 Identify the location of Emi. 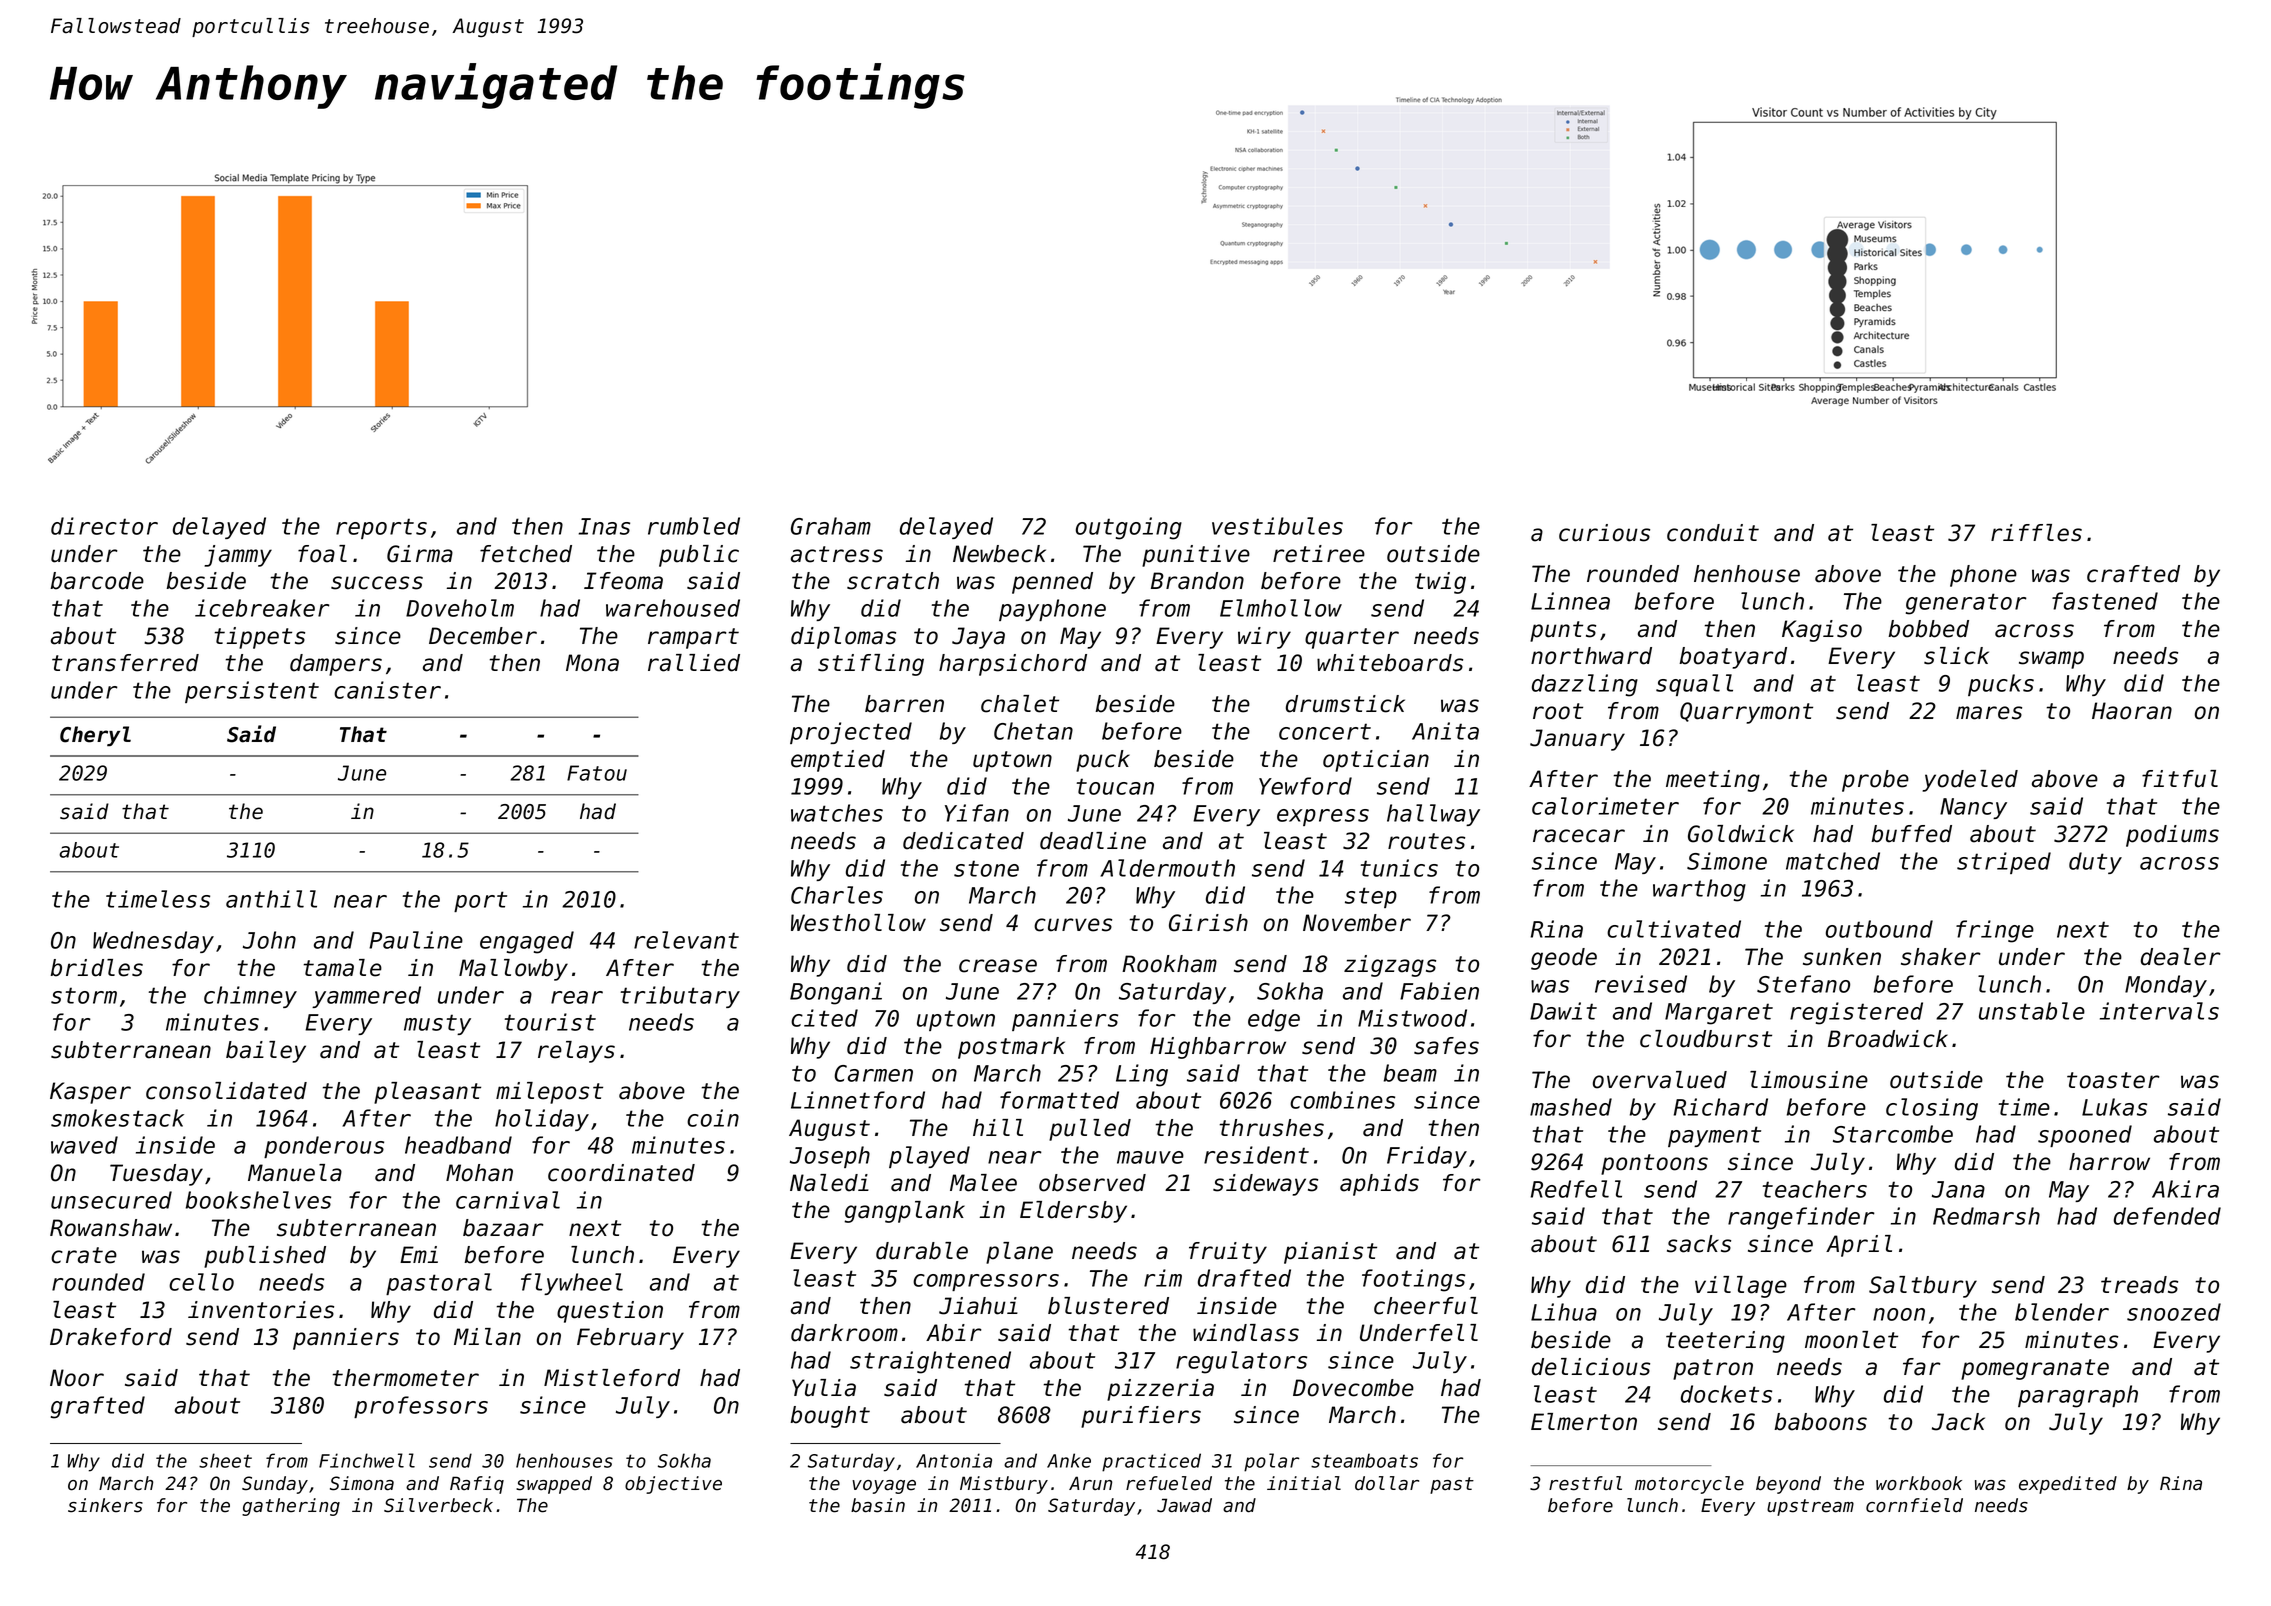
(419, 1254).
